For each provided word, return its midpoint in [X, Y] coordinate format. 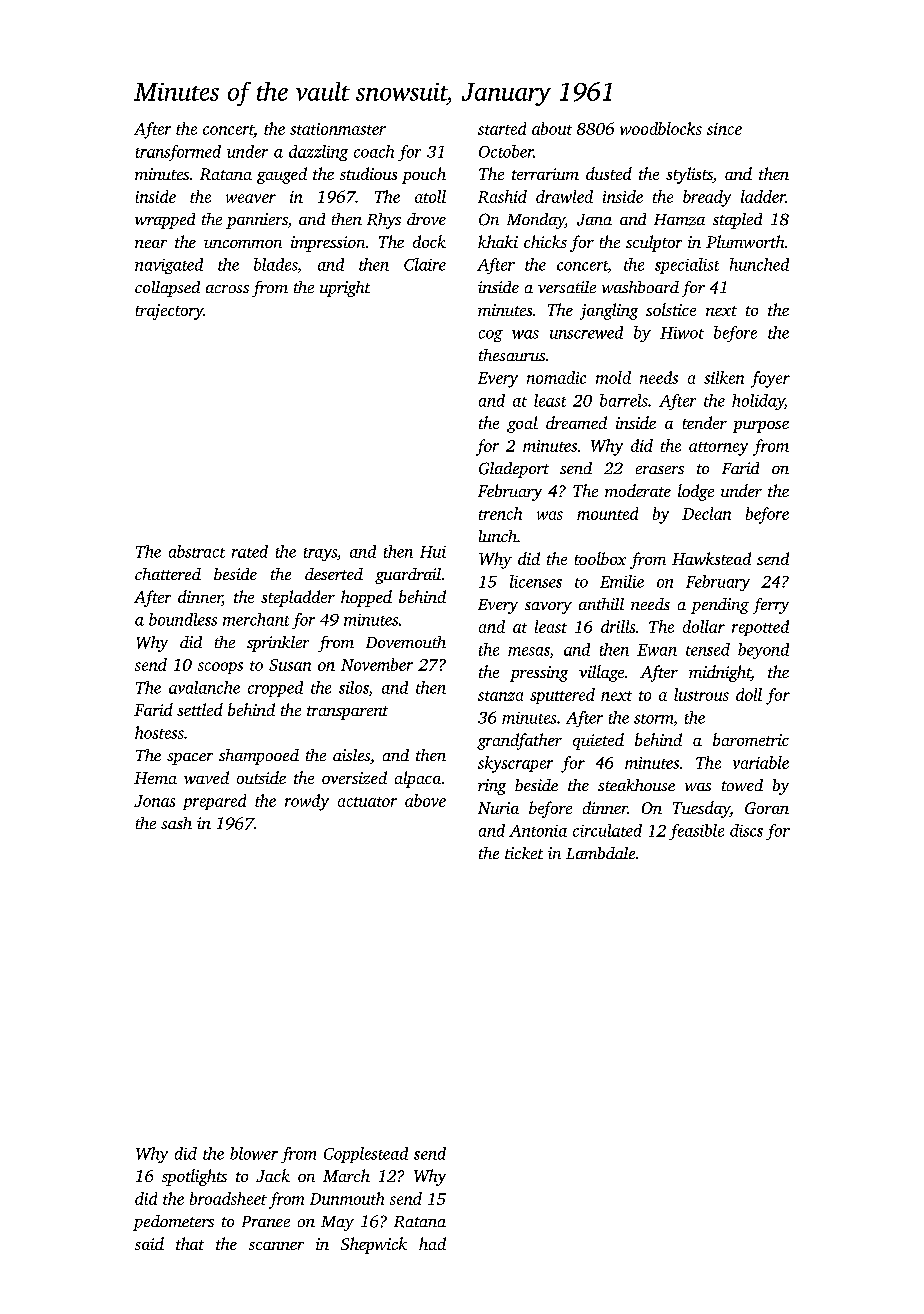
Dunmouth [347, 1198]
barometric [751, 739]
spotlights [194, 1177]
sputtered [562, 696]
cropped [275, 689]
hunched [759, 264]
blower [254, 1153]
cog [491, 336]
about [552, 128]
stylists [689, 175]
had [432, 1243]
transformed [178, 153]
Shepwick [374, 1245]
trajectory [170, 312]
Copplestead [366, 1155]
